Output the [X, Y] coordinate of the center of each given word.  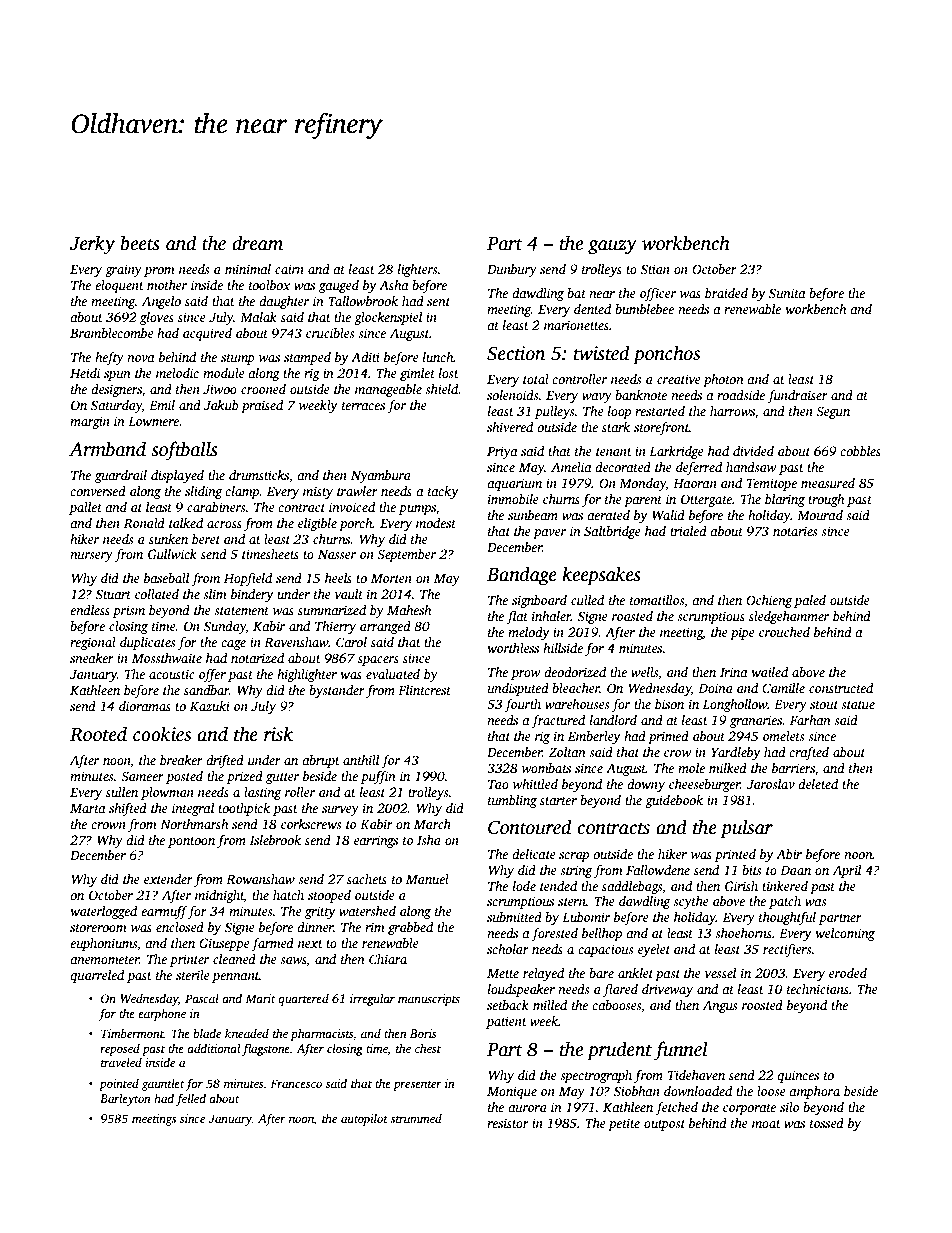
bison [669, 704]
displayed [177, 476]
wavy [597, 398]
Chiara [388, 959]
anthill [361, 760]
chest [428, 1048]
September [406, 555]
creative [679, 379]
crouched [784, 632]
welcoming [845, 934]
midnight [219, 896]
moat [766, 1124]
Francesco [296, 1083]
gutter [282, 778]
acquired [207, 334]
